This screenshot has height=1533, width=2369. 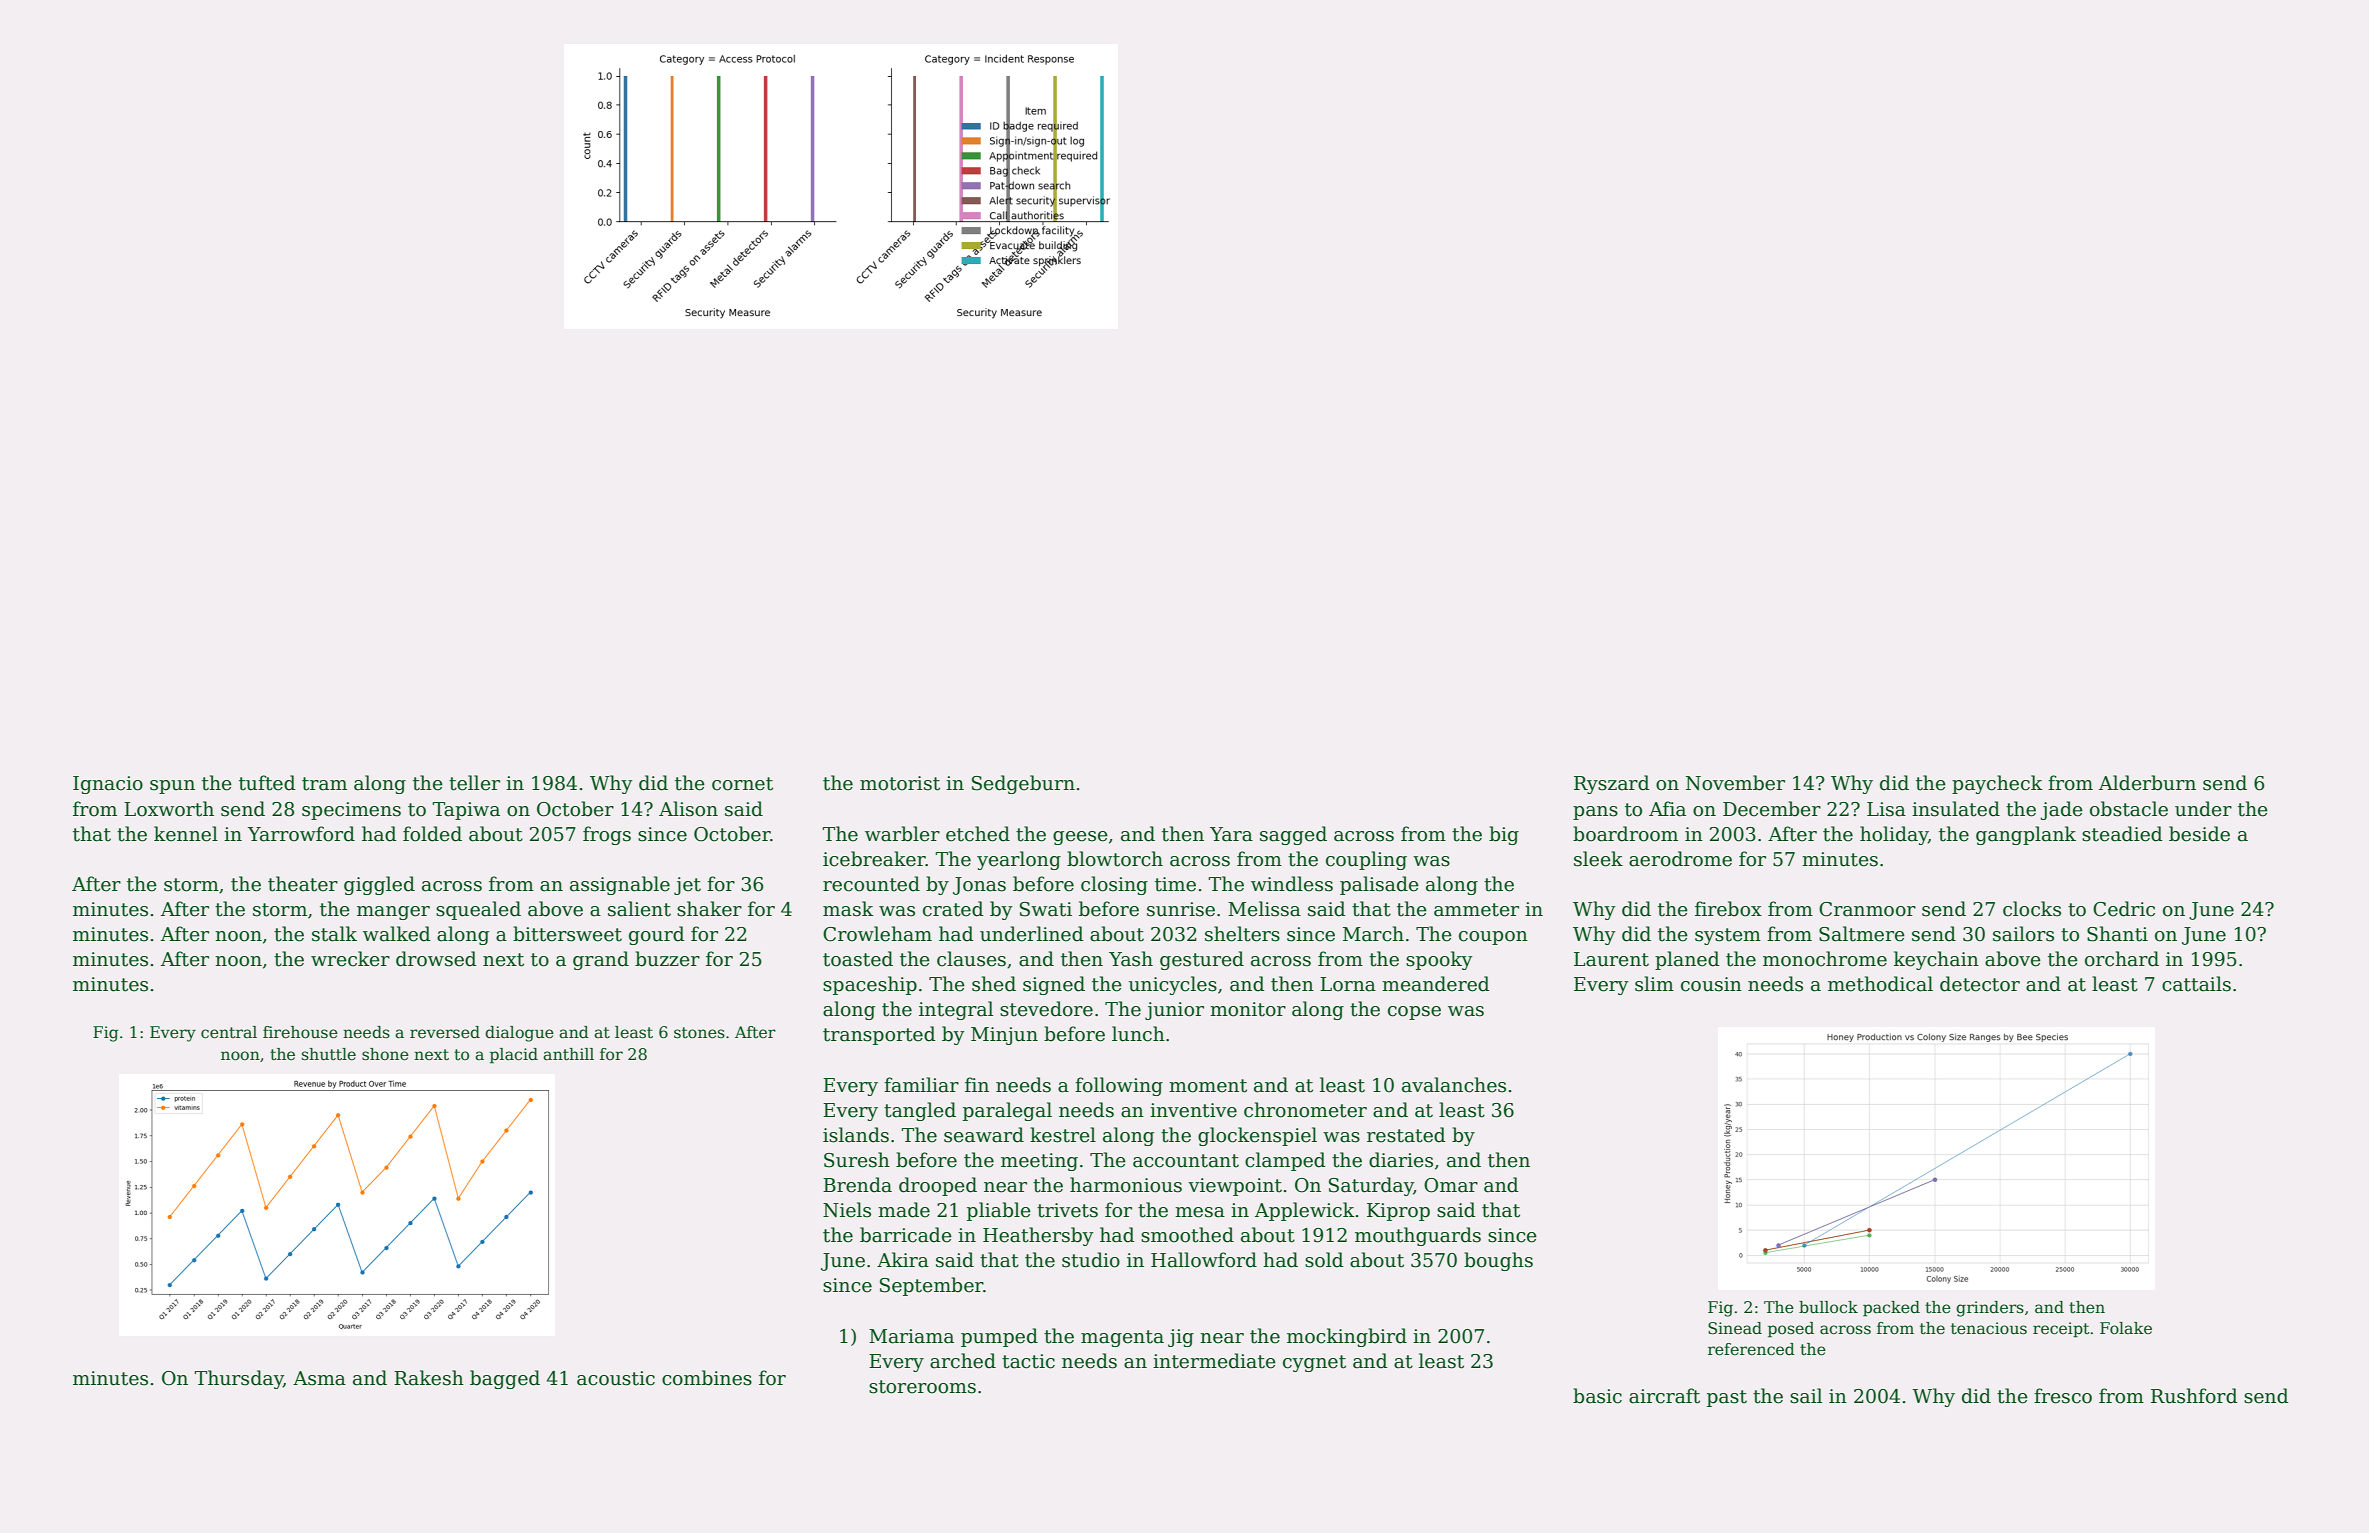 I want to click on islands, so click(x=856, y=1135).
